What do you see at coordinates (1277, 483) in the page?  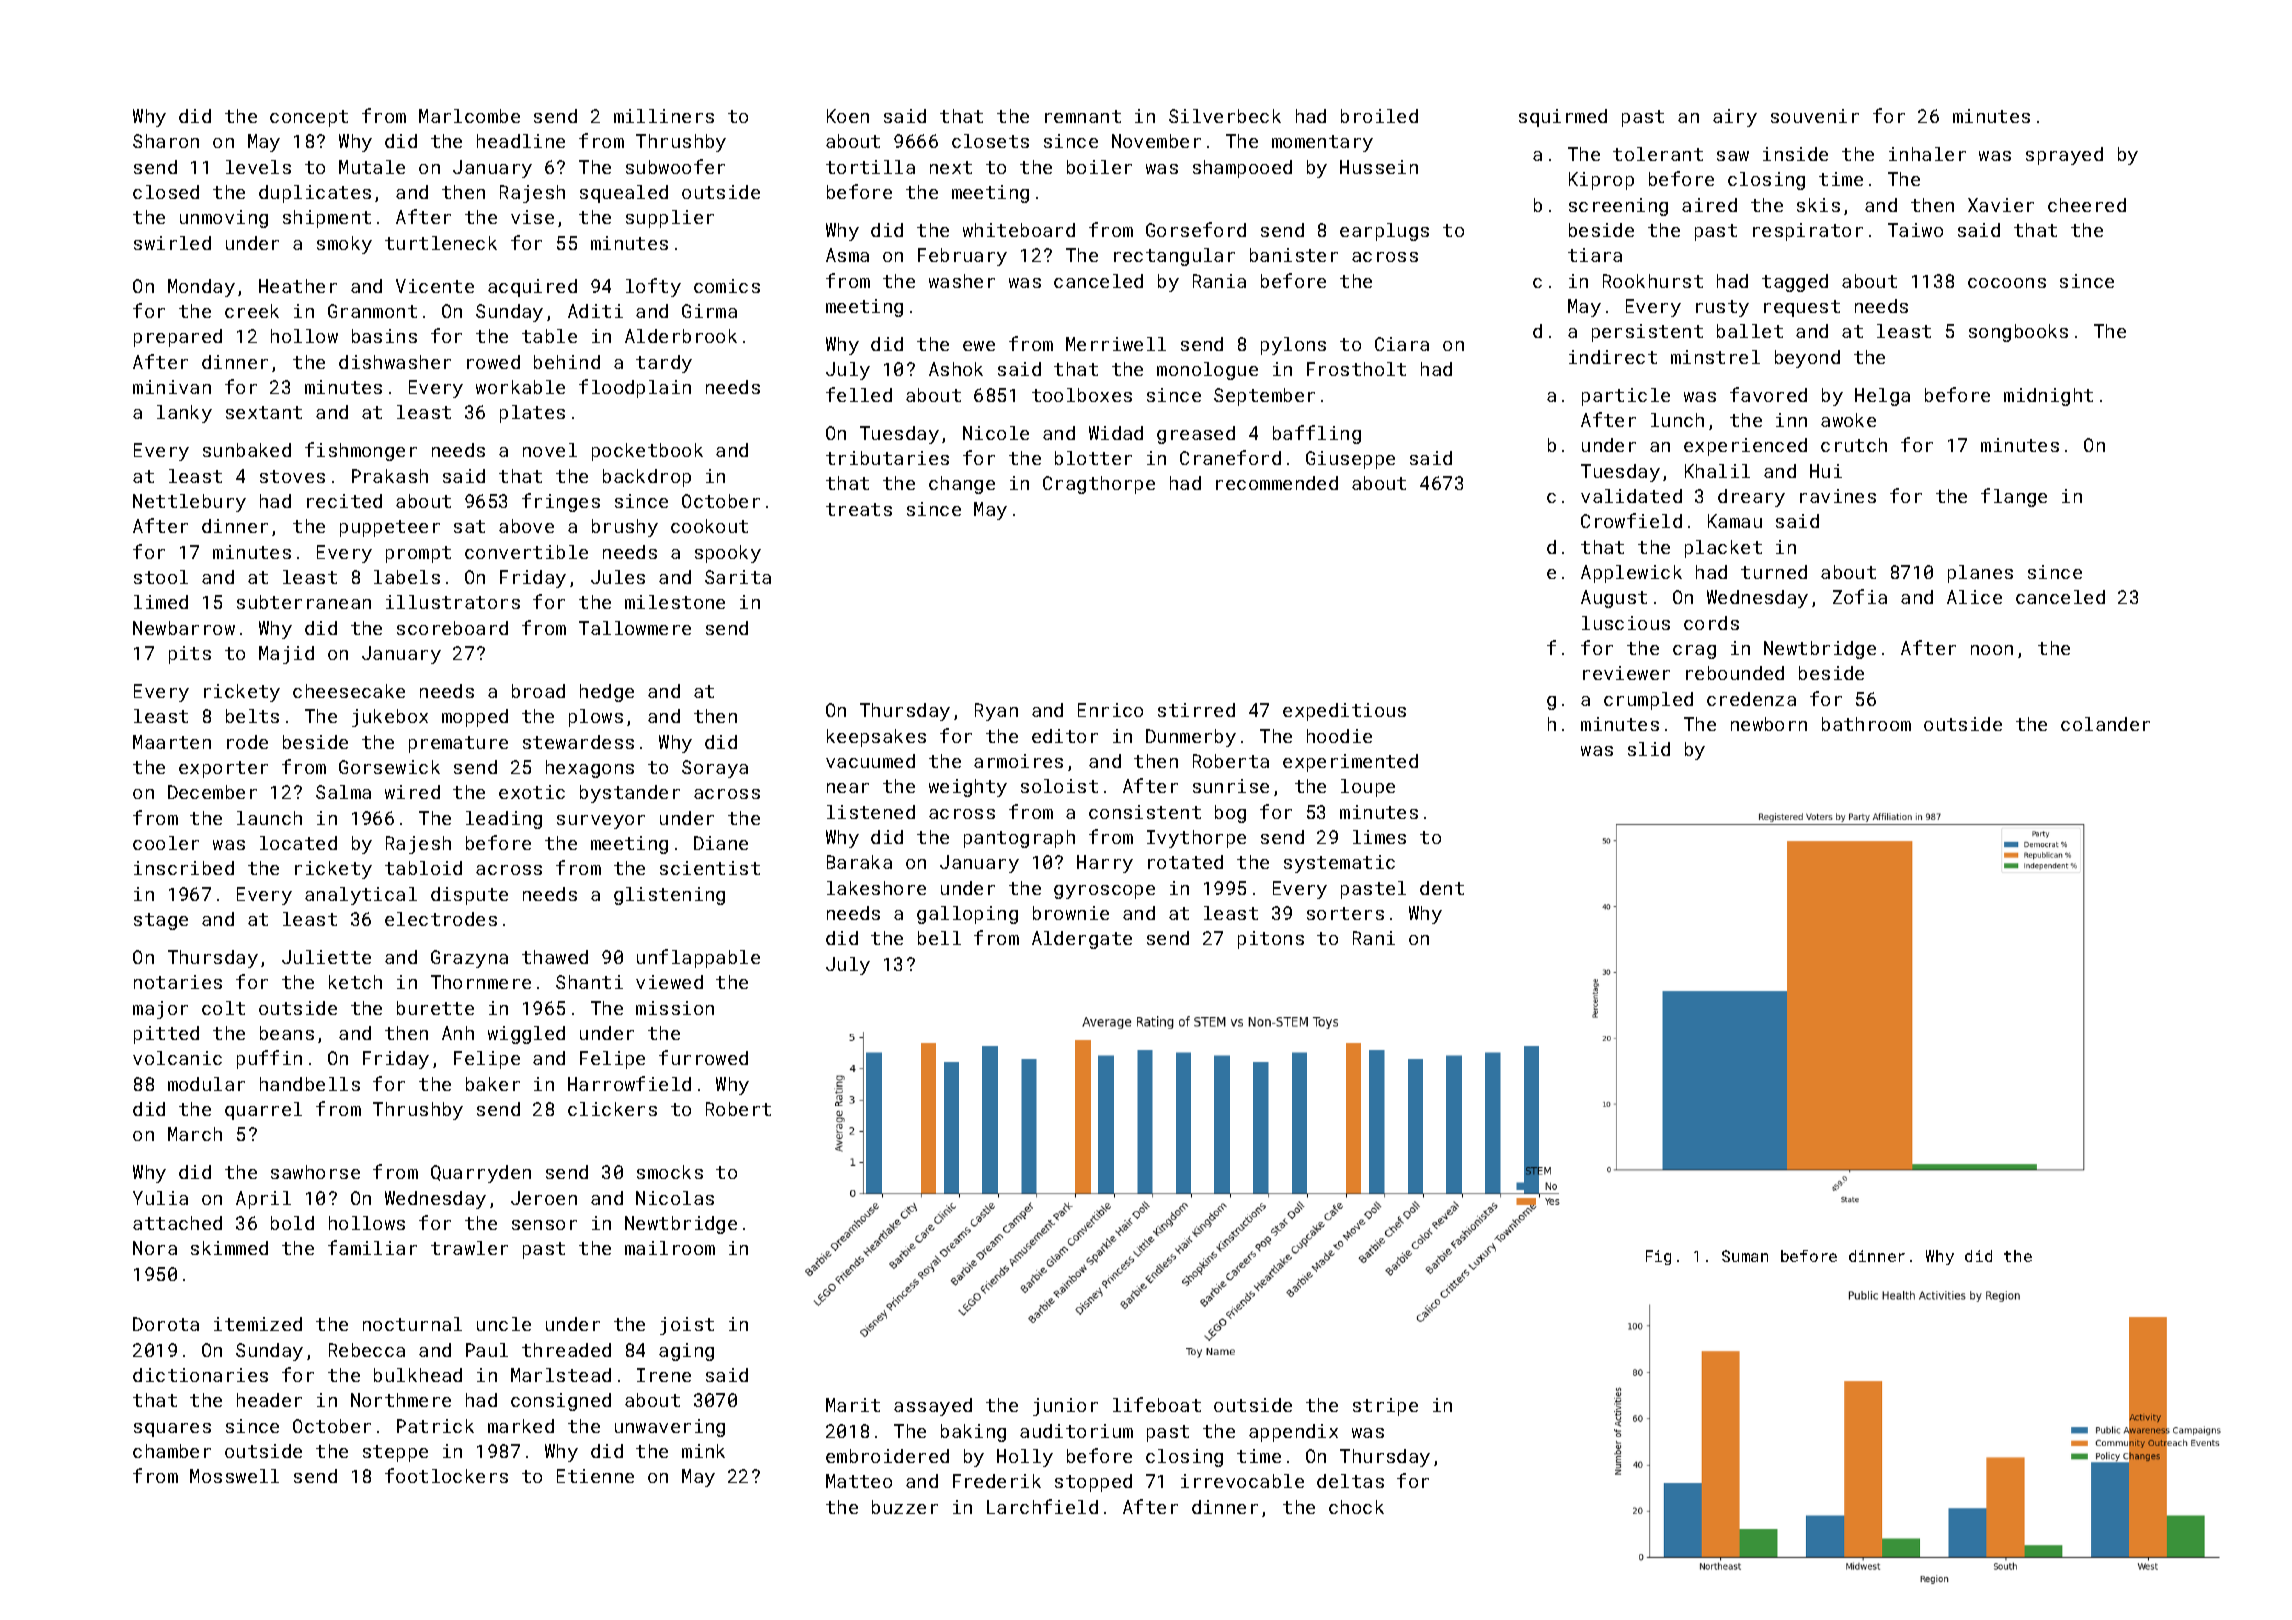 I see `recommended` at bounding box center [1277, 483].
